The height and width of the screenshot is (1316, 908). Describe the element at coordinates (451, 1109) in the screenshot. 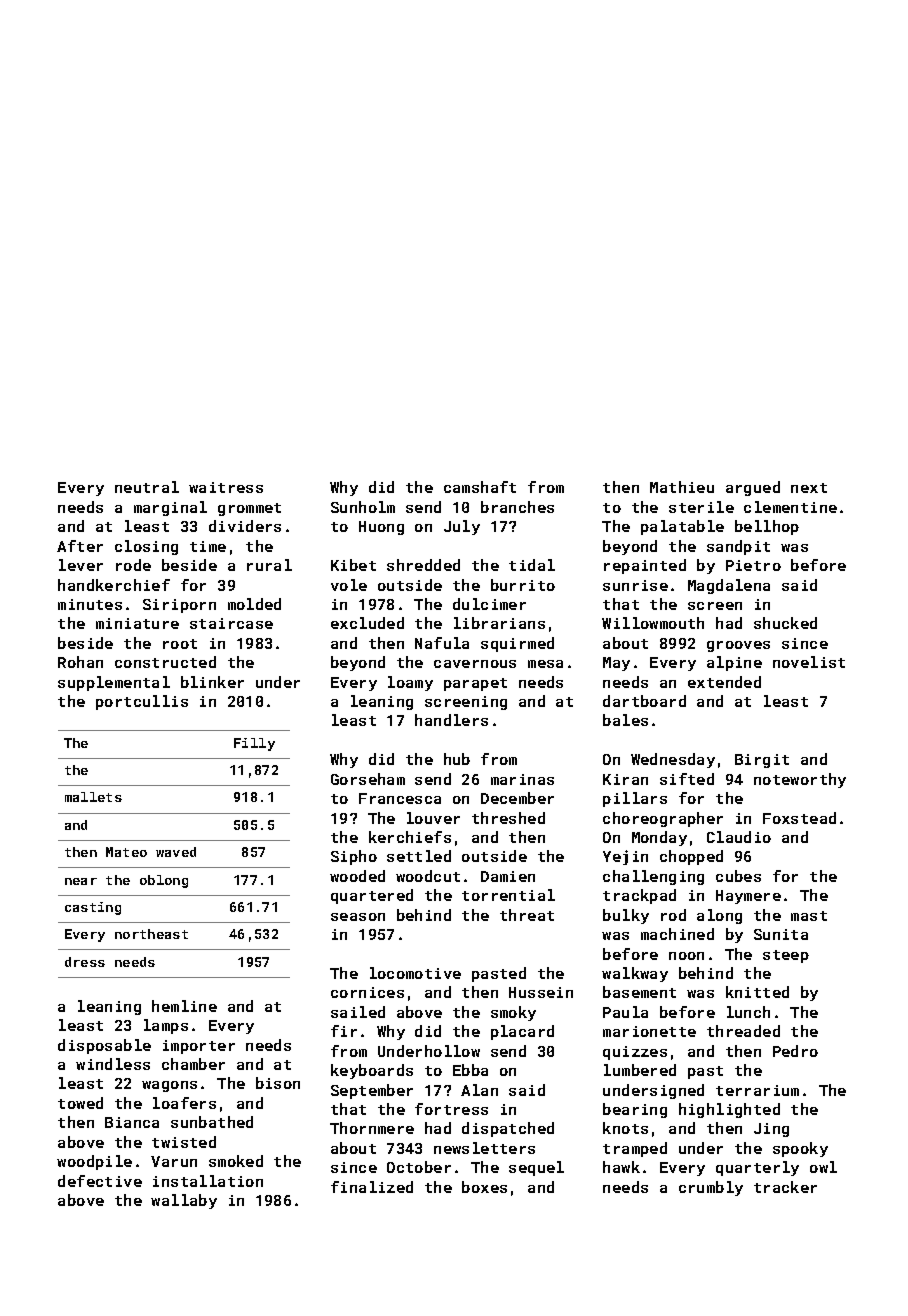

I see `fortress` at that location.
